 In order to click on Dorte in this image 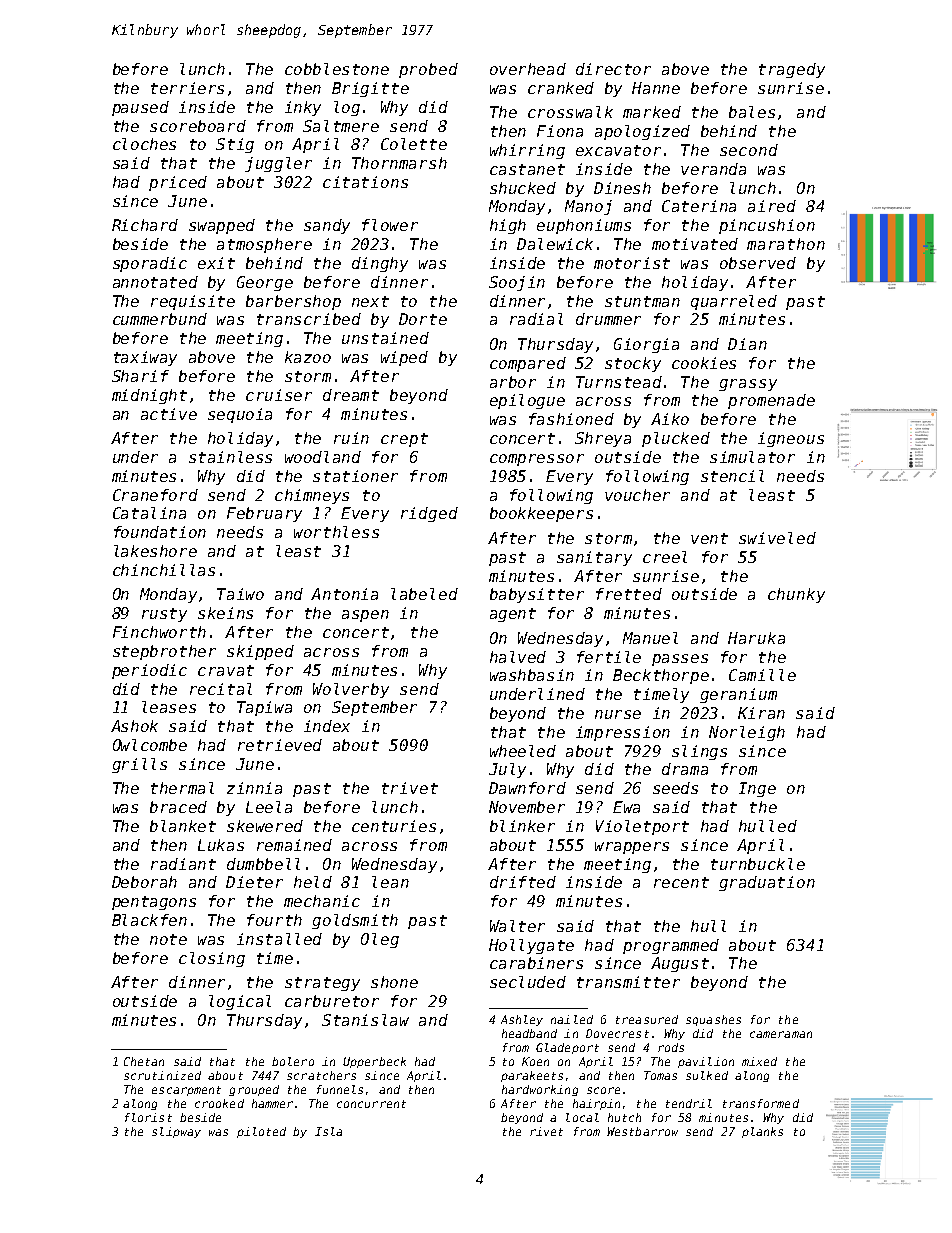, I will do `click(423, 319)`.
